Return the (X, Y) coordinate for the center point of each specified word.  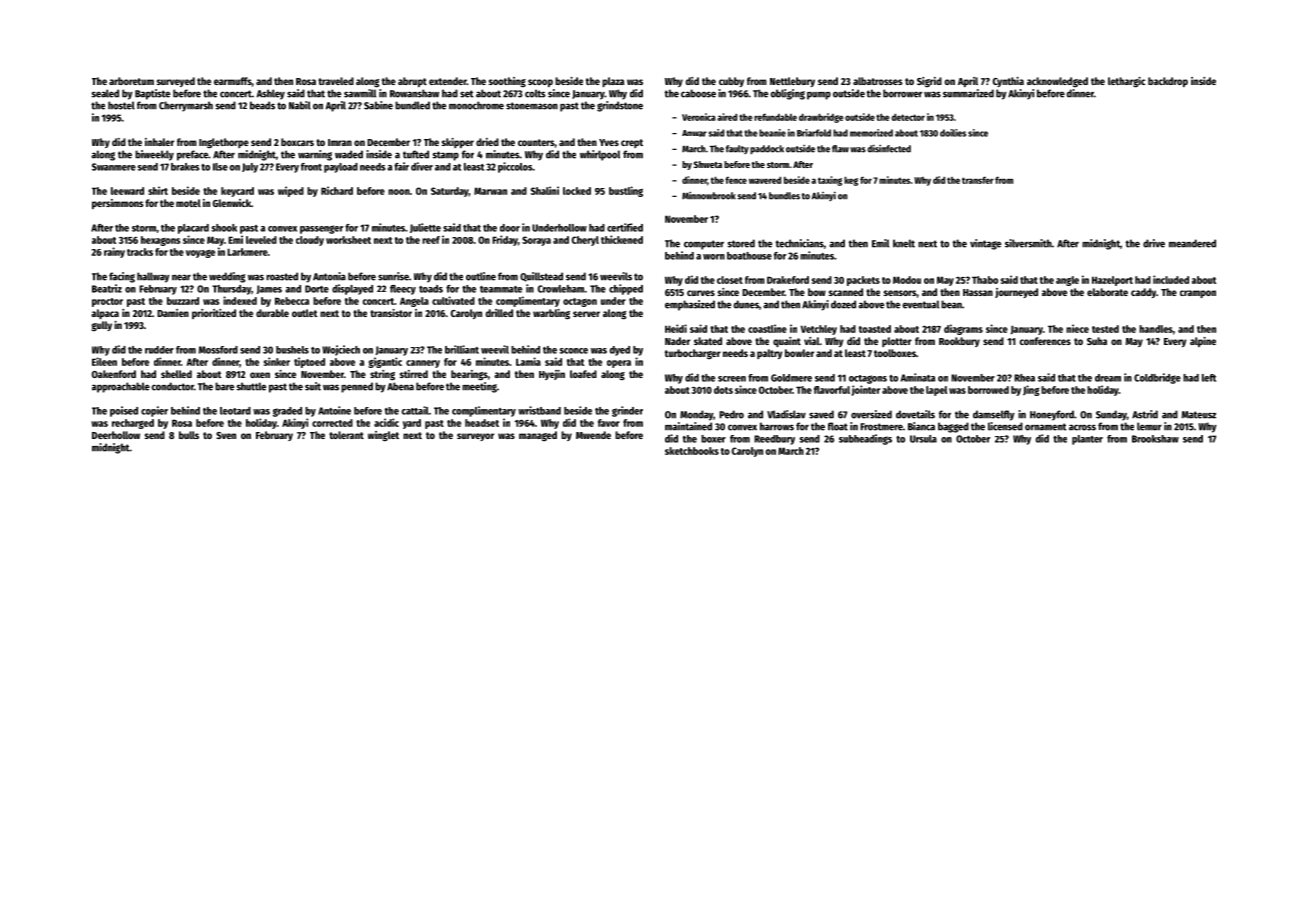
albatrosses (878, 81)
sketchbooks (692, 451)
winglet (383, 436)
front (311, 167)
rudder (159, 350)
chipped (626, 289)
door (510, 228)
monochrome (476, 105)
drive (1154, 243)
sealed (105, 93)
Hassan (978, 292)
